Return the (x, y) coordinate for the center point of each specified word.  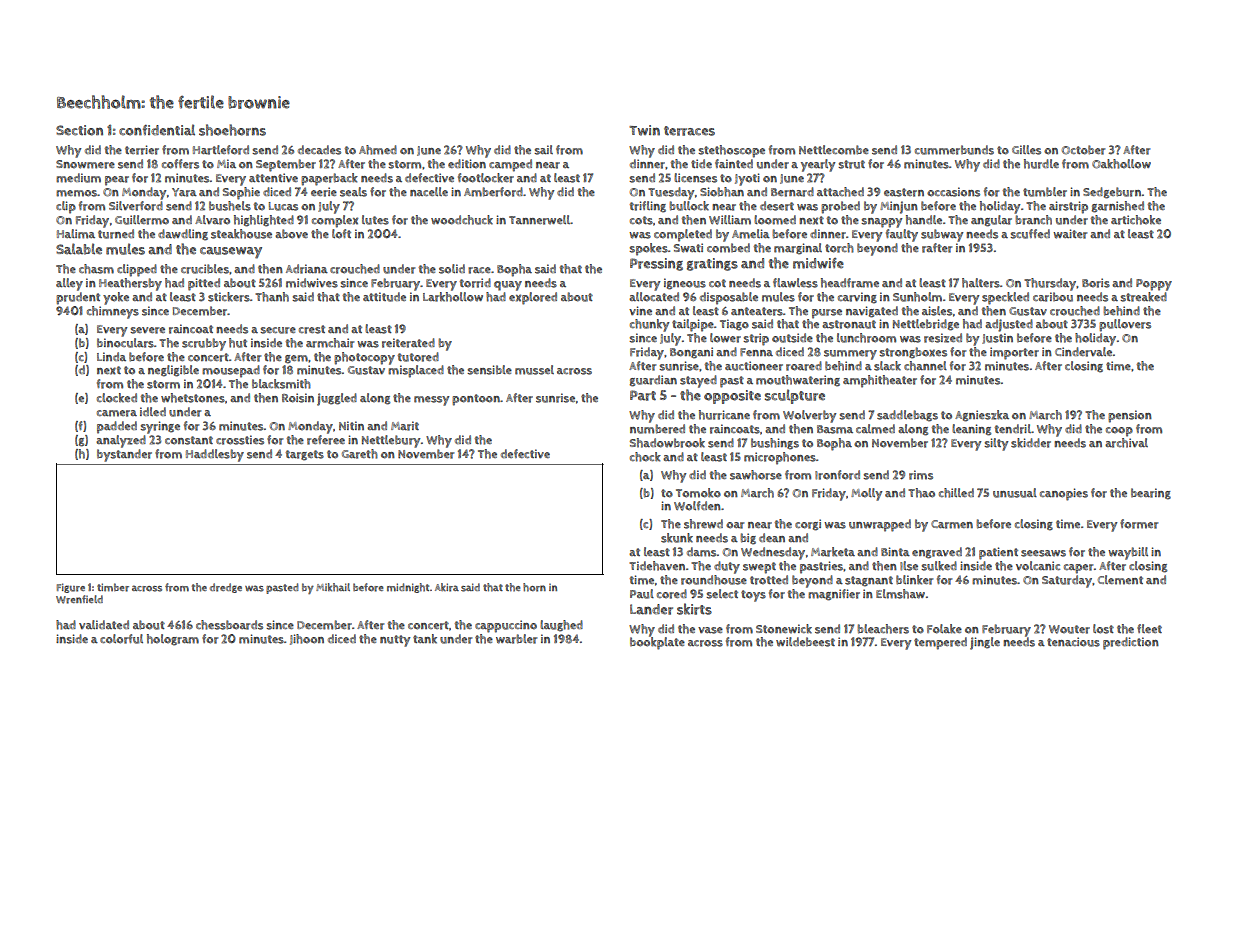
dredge (226, 588)
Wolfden (697, 506)
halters (981, 283)
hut (238, 343)
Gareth (360, 454)
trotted (769, 580)
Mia (226, 163)
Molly (866, 494)
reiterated (408, 343)
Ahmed (378, 150)
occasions (953, 192)
